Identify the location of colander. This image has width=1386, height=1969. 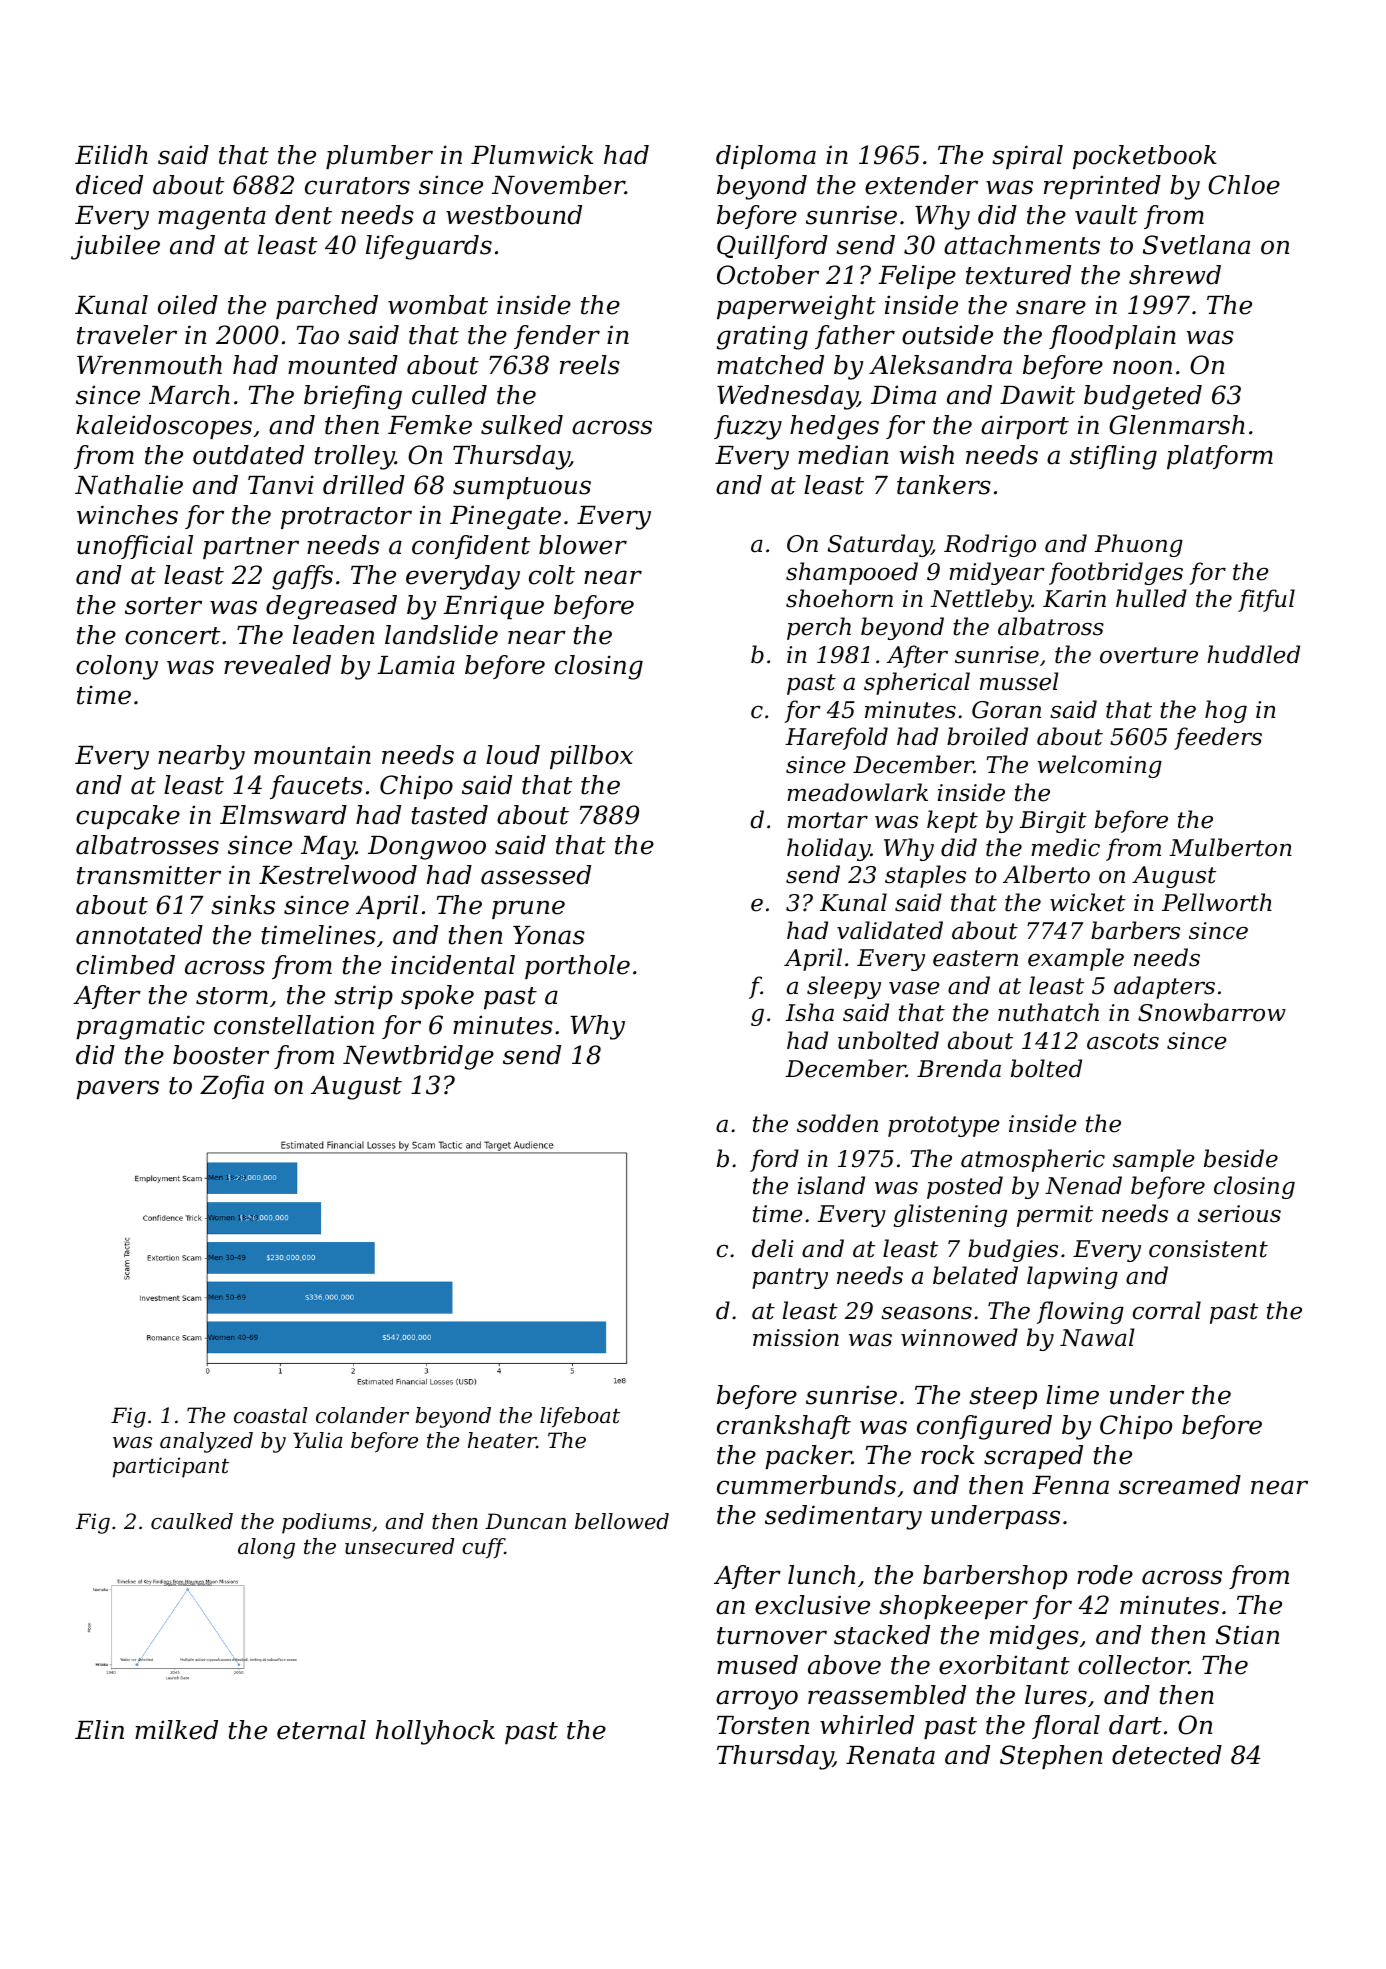
(362, 1415).
